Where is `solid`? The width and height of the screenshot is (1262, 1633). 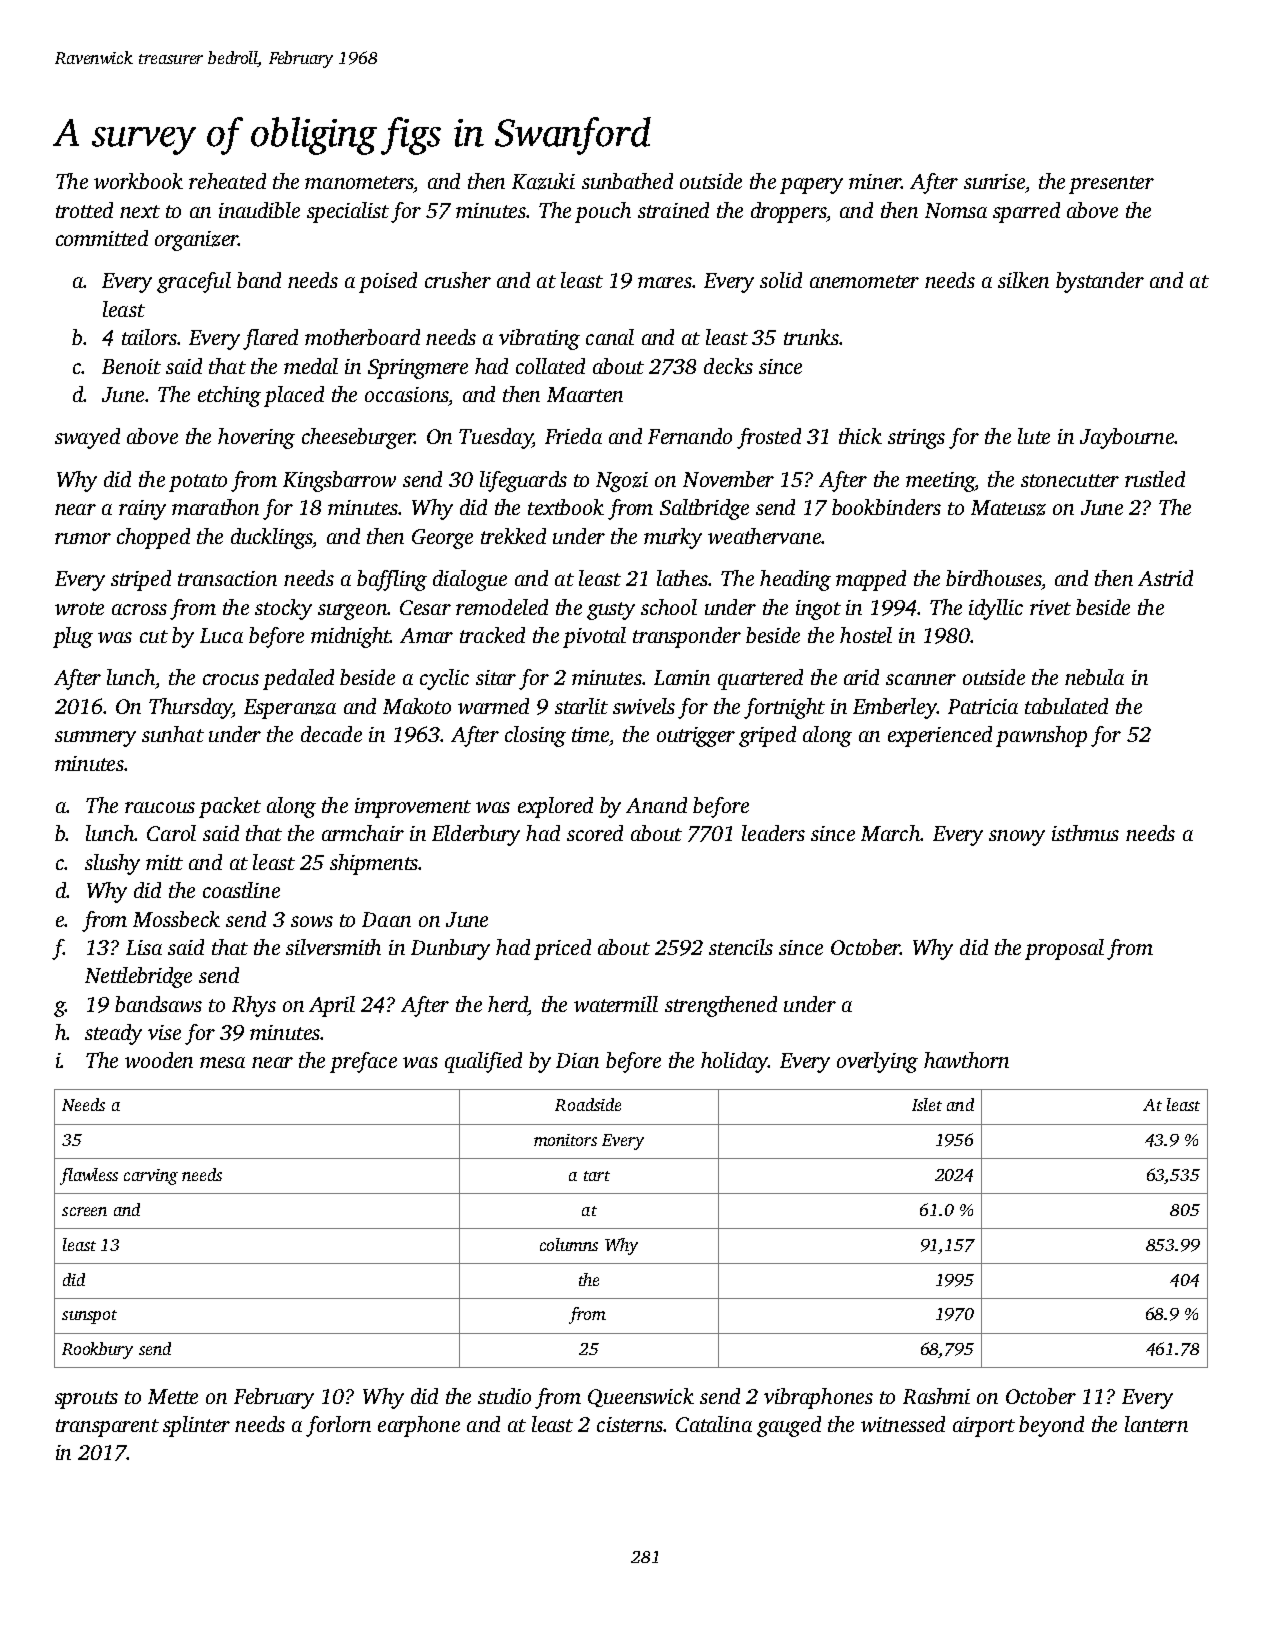 solid is located at coordinates (781, 280).
